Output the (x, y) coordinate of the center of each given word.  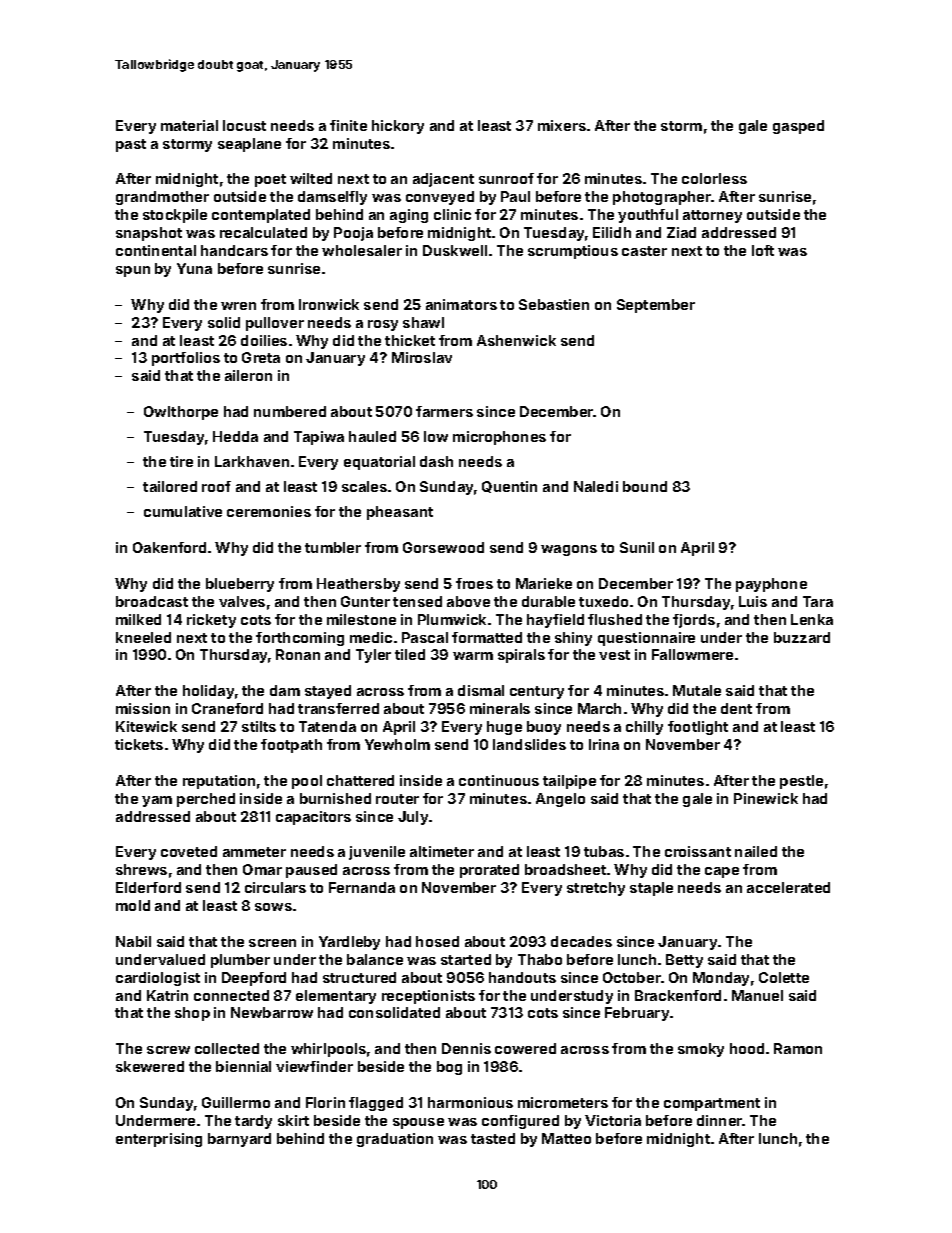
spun (133, 271)
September (656, 306)
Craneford (227, 708)
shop (192, 1014)
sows (273, 907)
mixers (562, 125)
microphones (499, 438)
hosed (437, 941)
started (466, 959)
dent (736, 708)
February (637, 1014)
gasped (798, 127)
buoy (544, 728)
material (189, 125)
